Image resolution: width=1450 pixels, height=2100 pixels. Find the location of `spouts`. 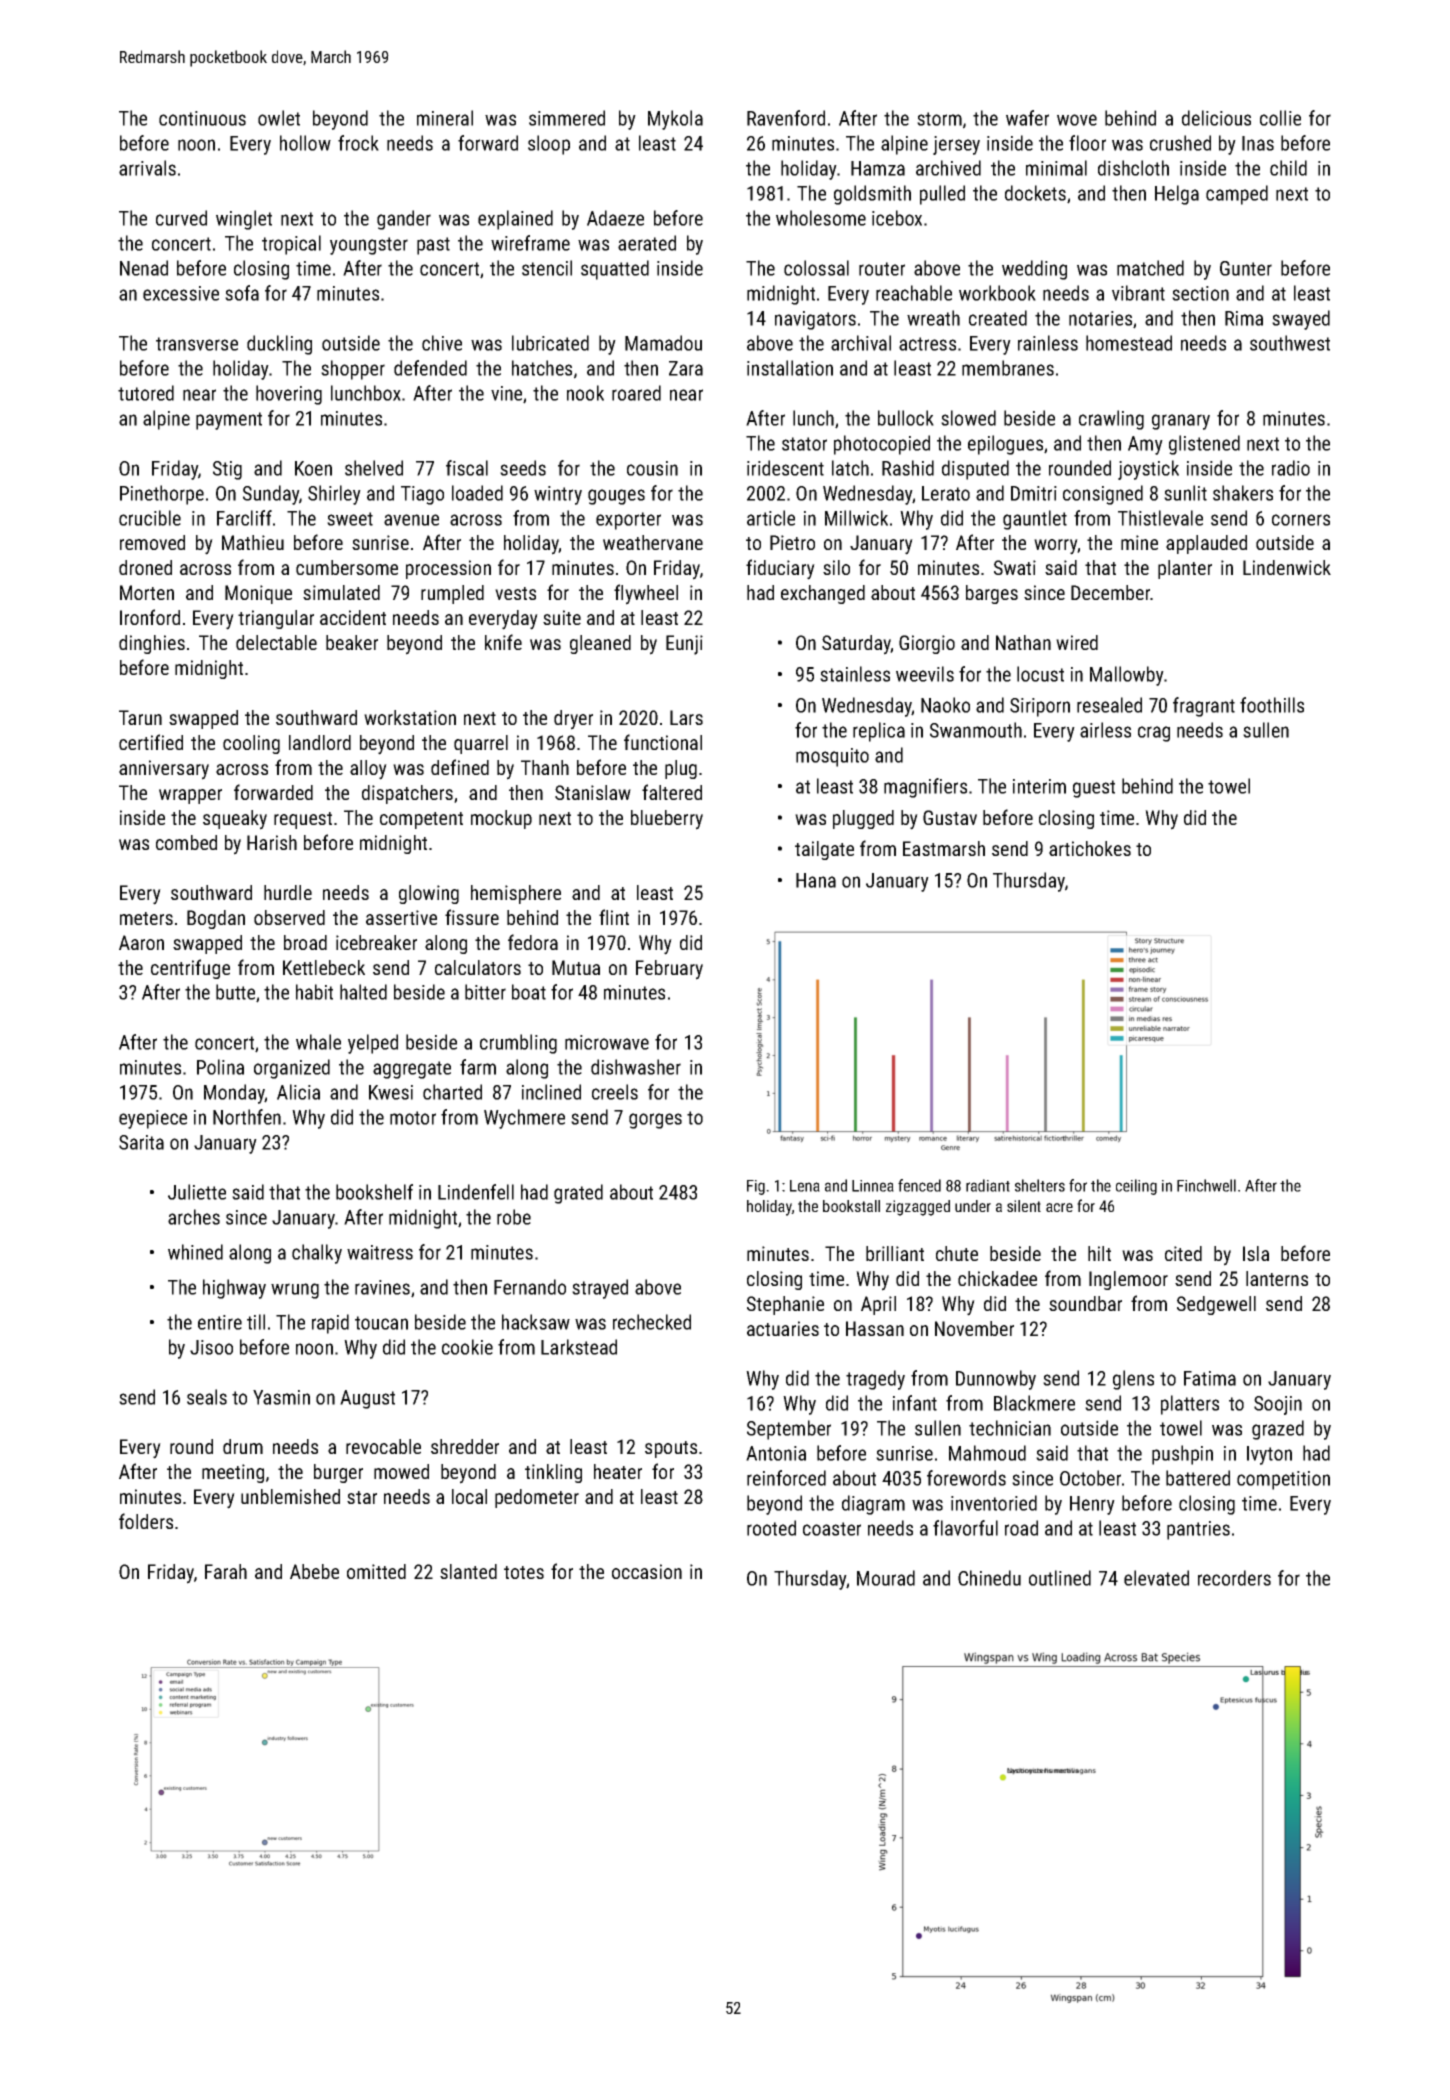

spouts is located at coordinates (671, 1449).
